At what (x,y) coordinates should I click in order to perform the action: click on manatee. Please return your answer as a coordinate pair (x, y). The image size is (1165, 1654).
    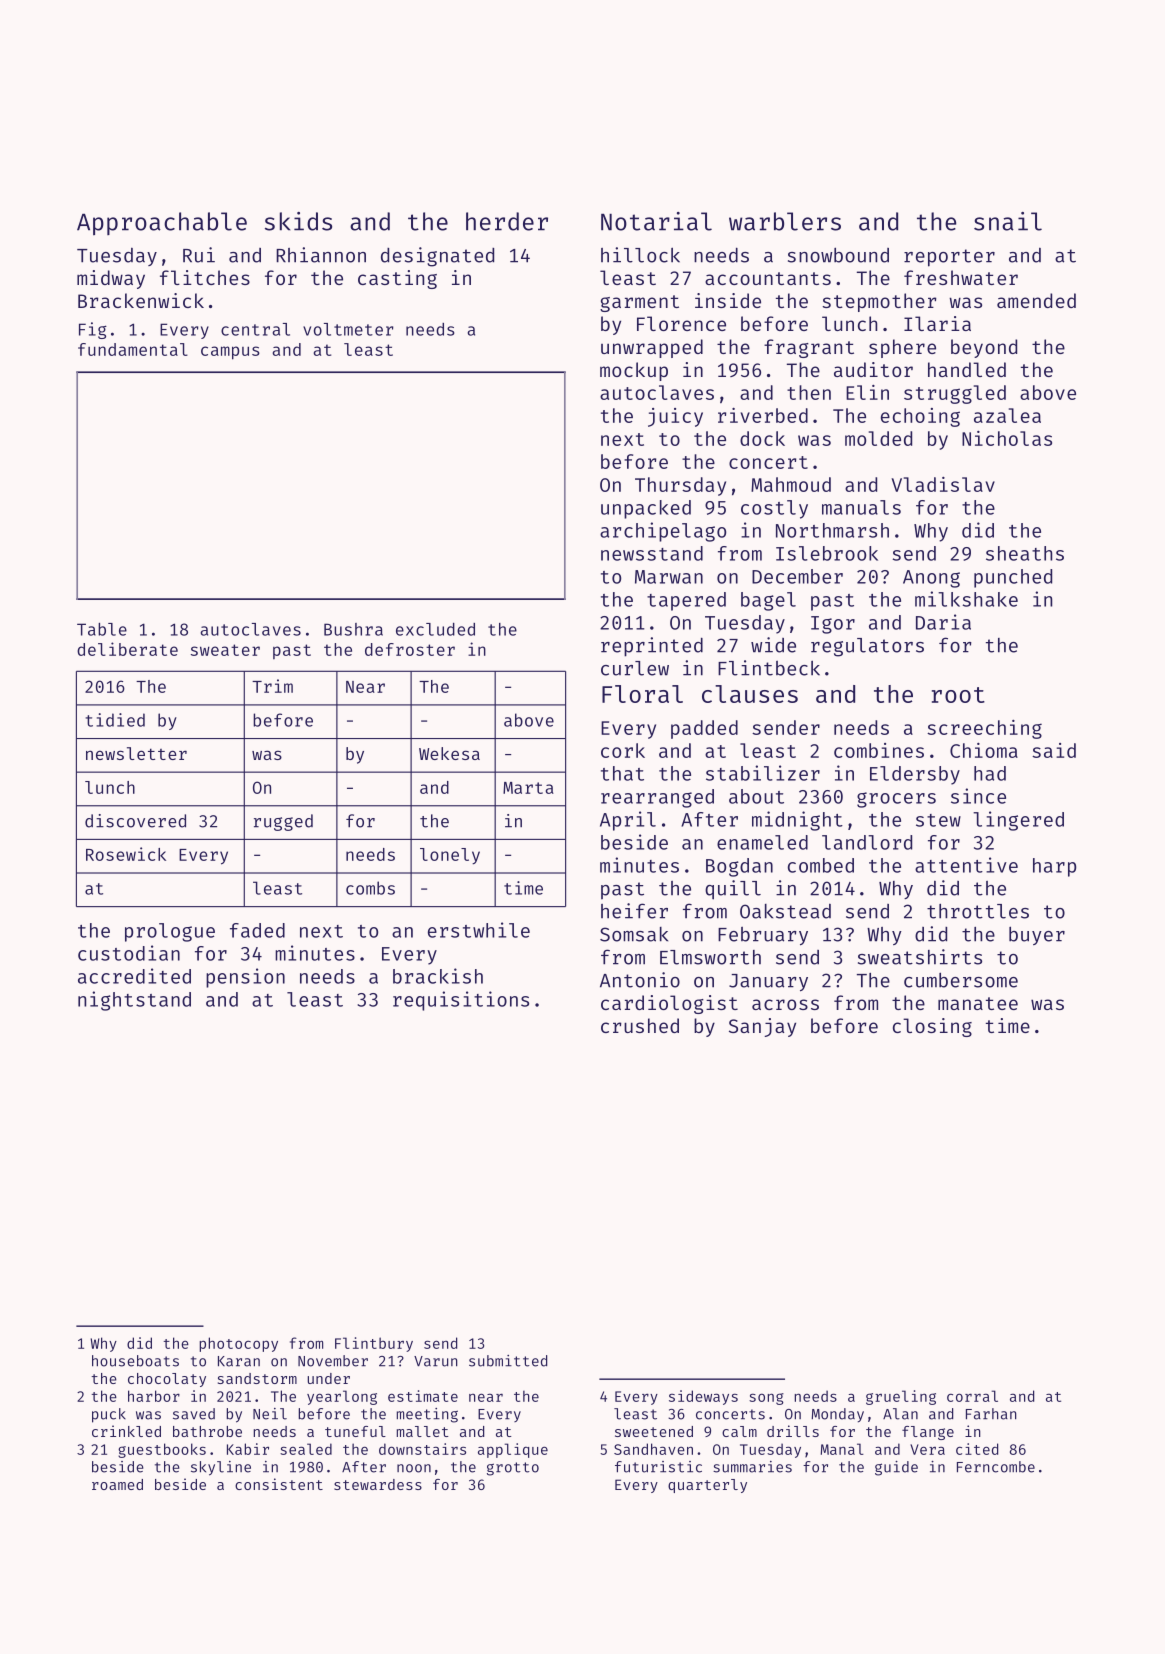
    Looking at the image, I should click on (978, 1003).
